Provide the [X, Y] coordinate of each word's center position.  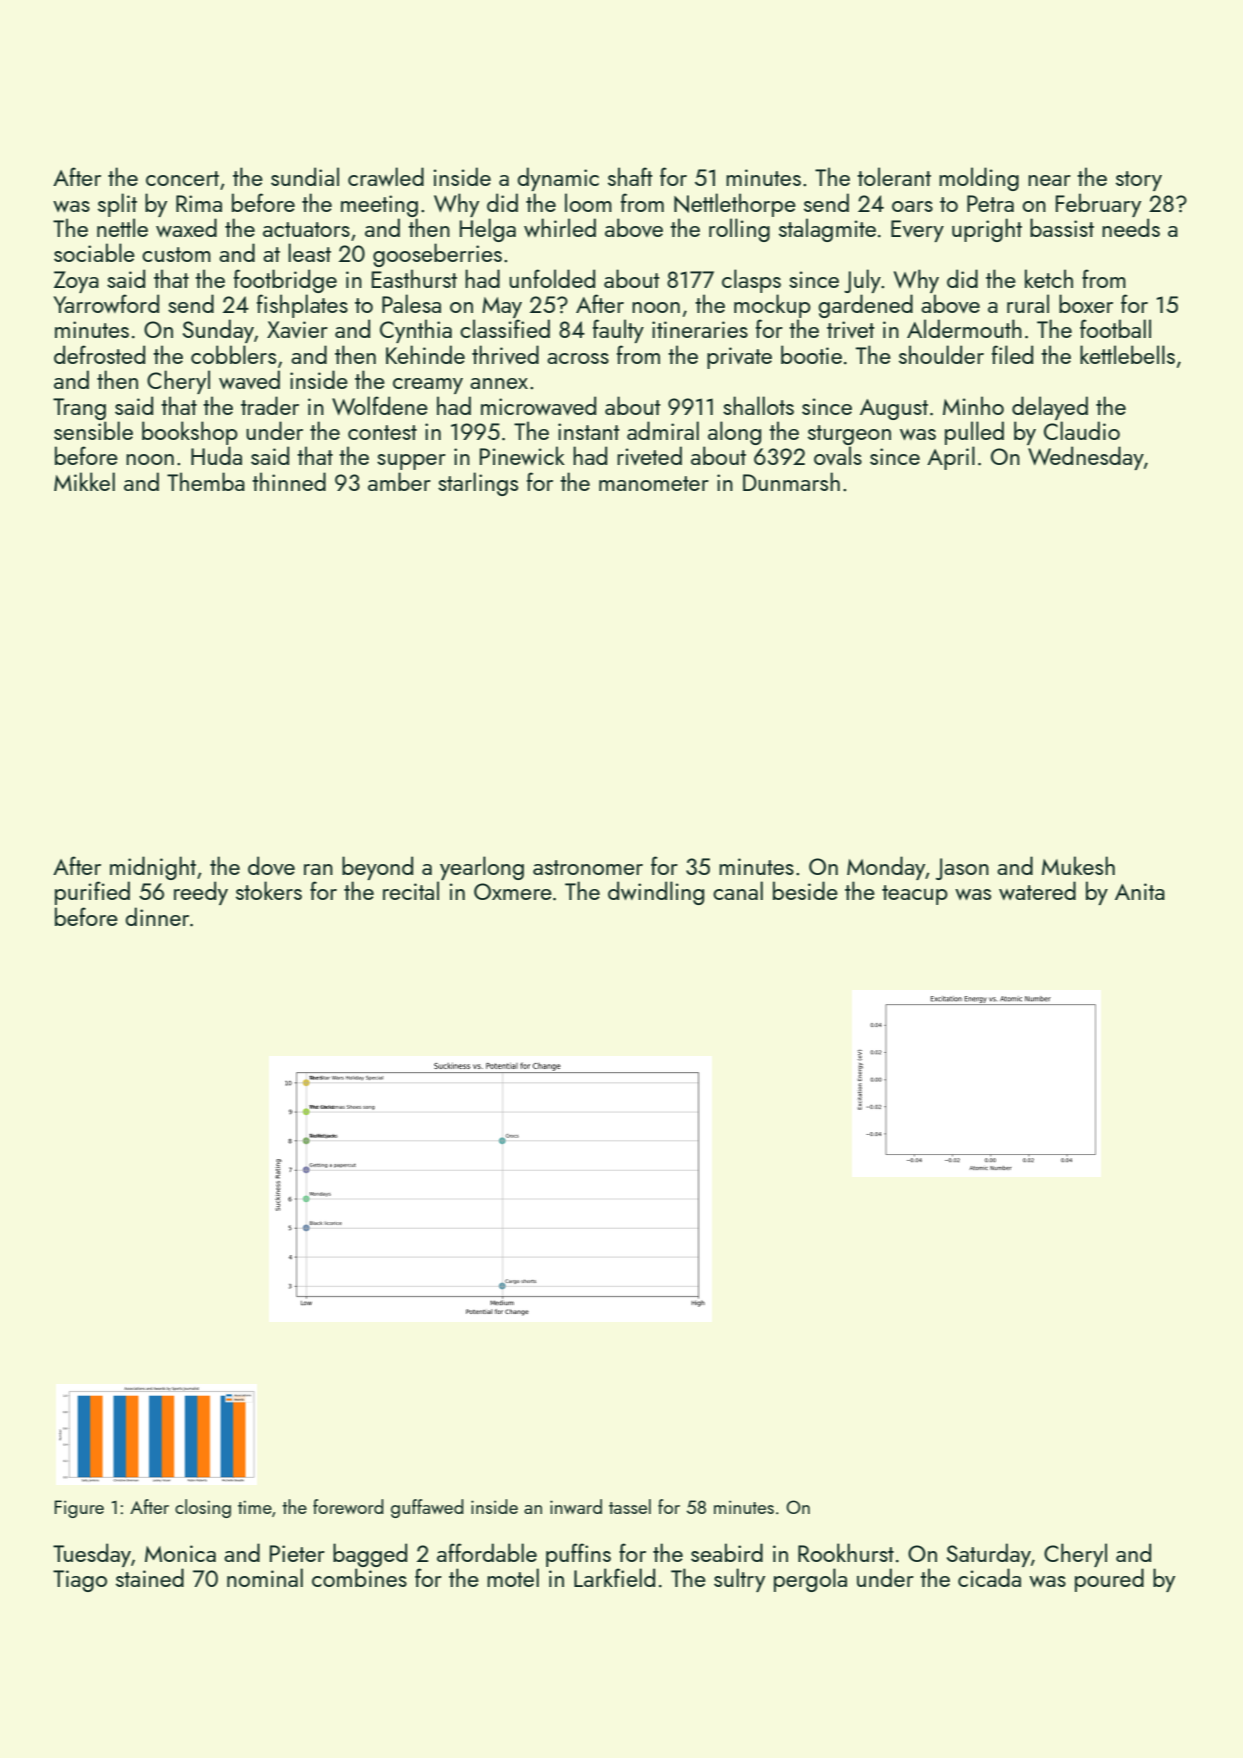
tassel [630, 1506]
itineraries [700, 329]
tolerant [894, 176]
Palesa [411, 303]
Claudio [1082, 430]
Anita [1140, 891]
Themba [206, 481]
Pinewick [522, 455]
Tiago [80, 1581]
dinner [157, 916]
